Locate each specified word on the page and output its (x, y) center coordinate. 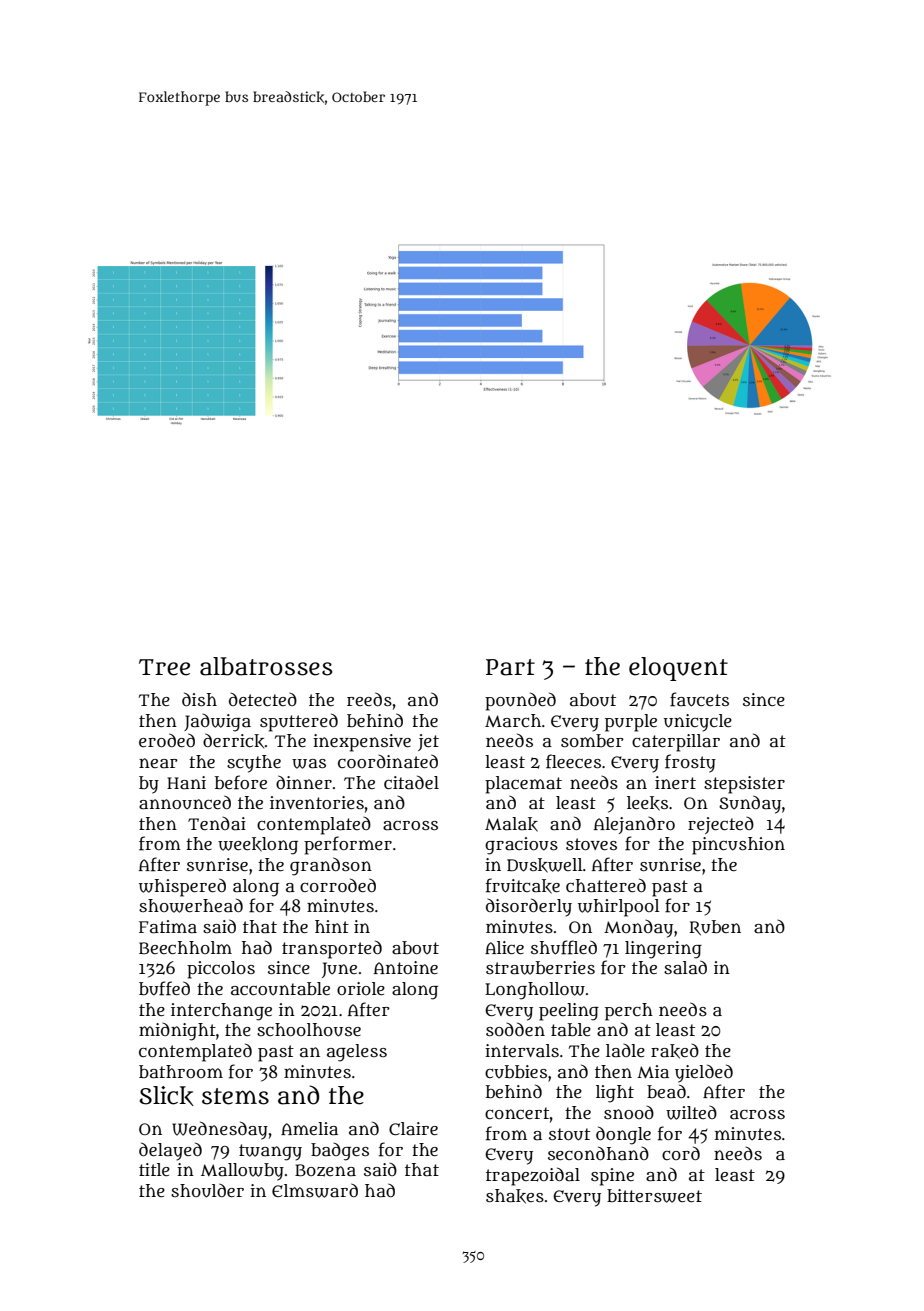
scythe (254, 764)
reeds (369, 699)
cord (681, 1153)
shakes (515, 1196)
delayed (170, 1151)
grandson (331, 866)
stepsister (744, 785)
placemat (523, 785)
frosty (690, 763)
